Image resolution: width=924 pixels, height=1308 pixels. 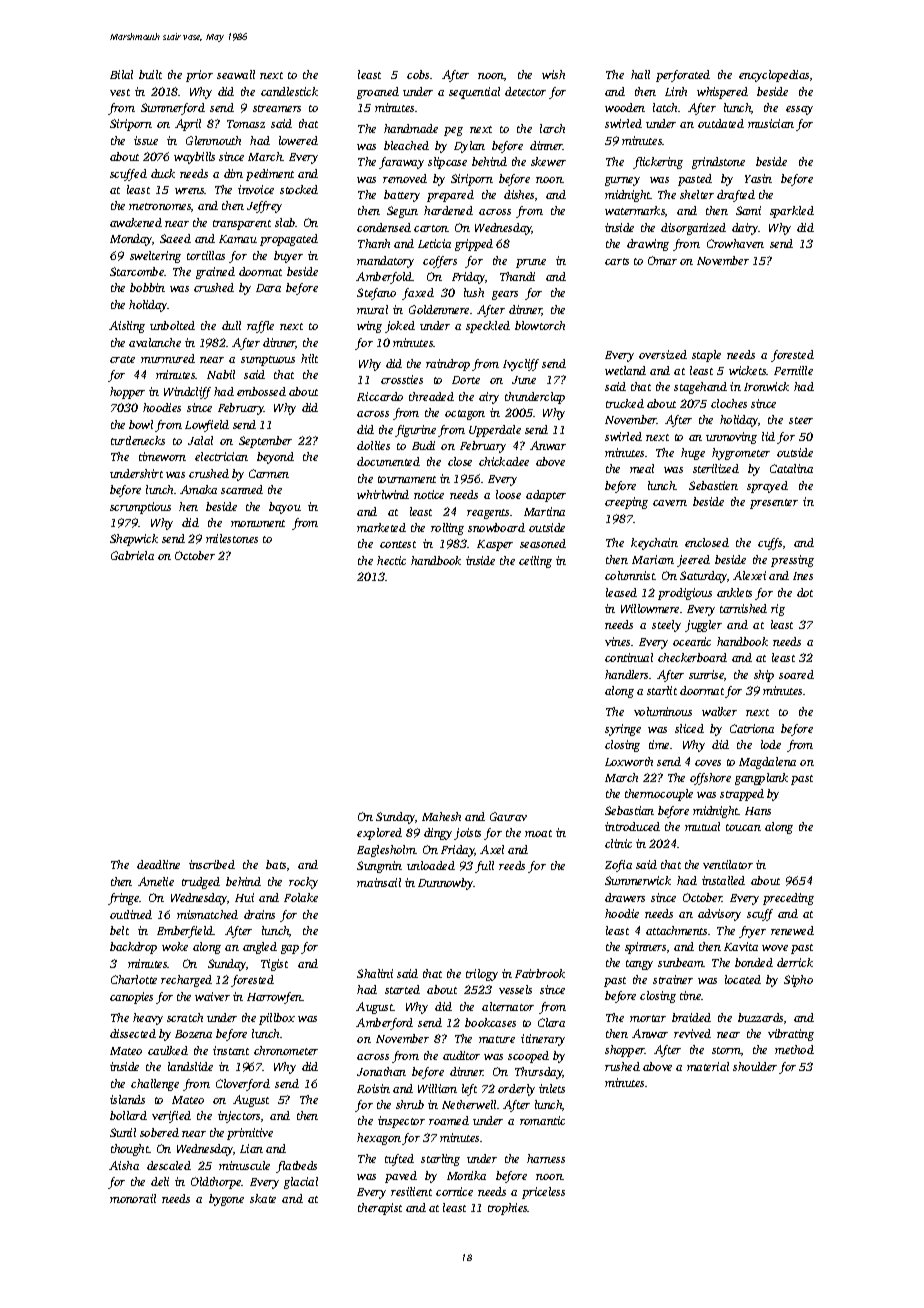 What do you see at coordinates (150, 74) in the screenshot?
I see `built` at bounding box center [150, 74].
